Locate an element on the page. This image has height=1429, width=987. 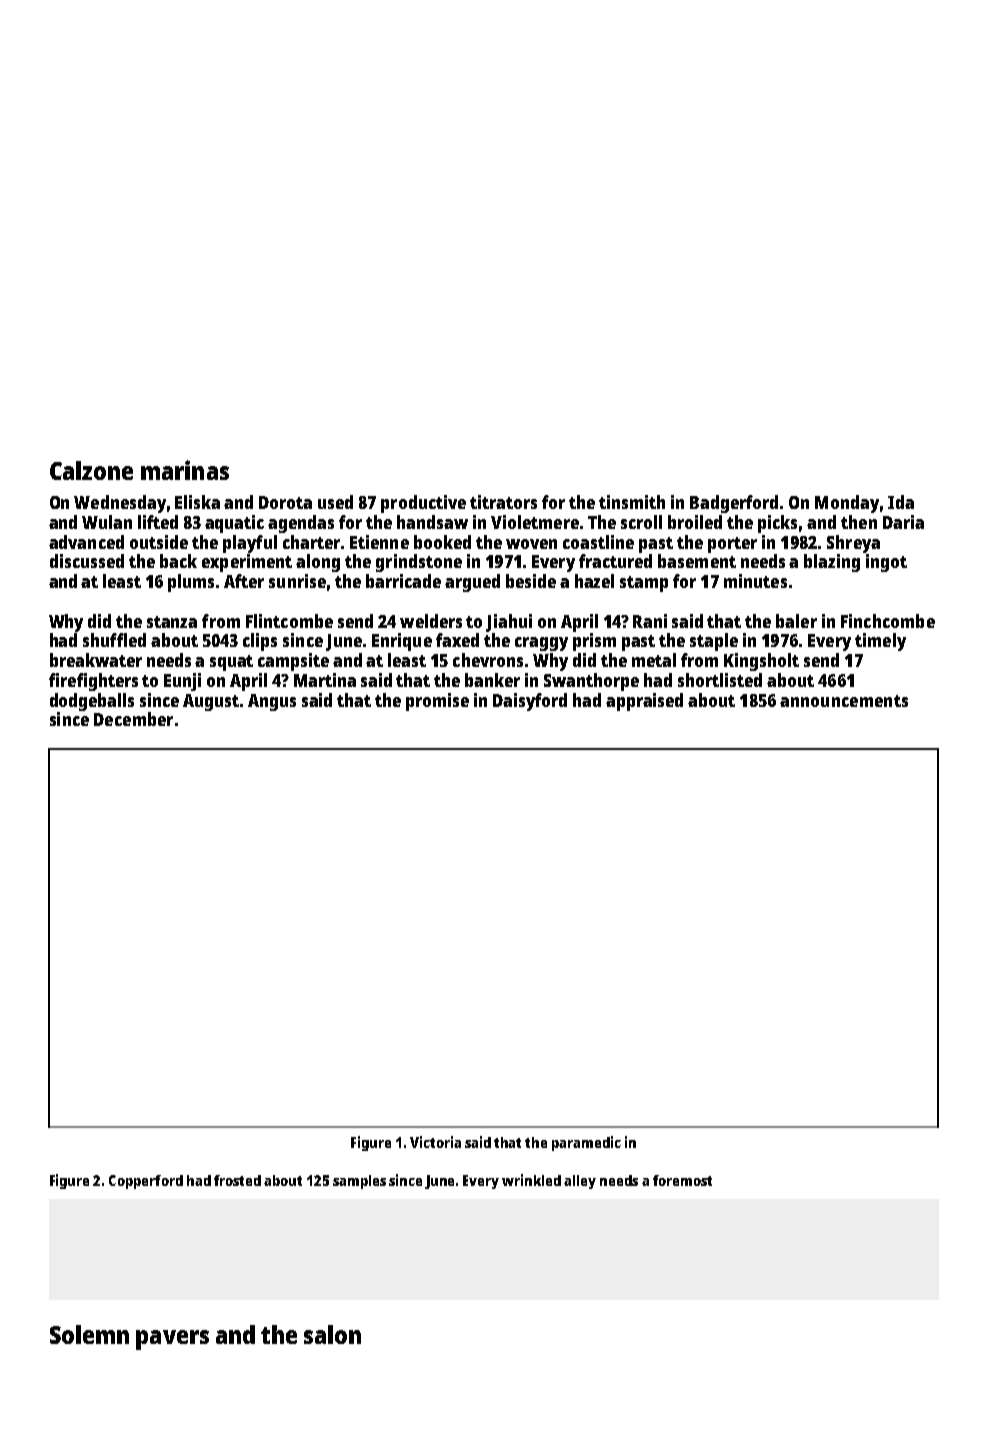
Badgerford is located at coordinates (734, 504).
